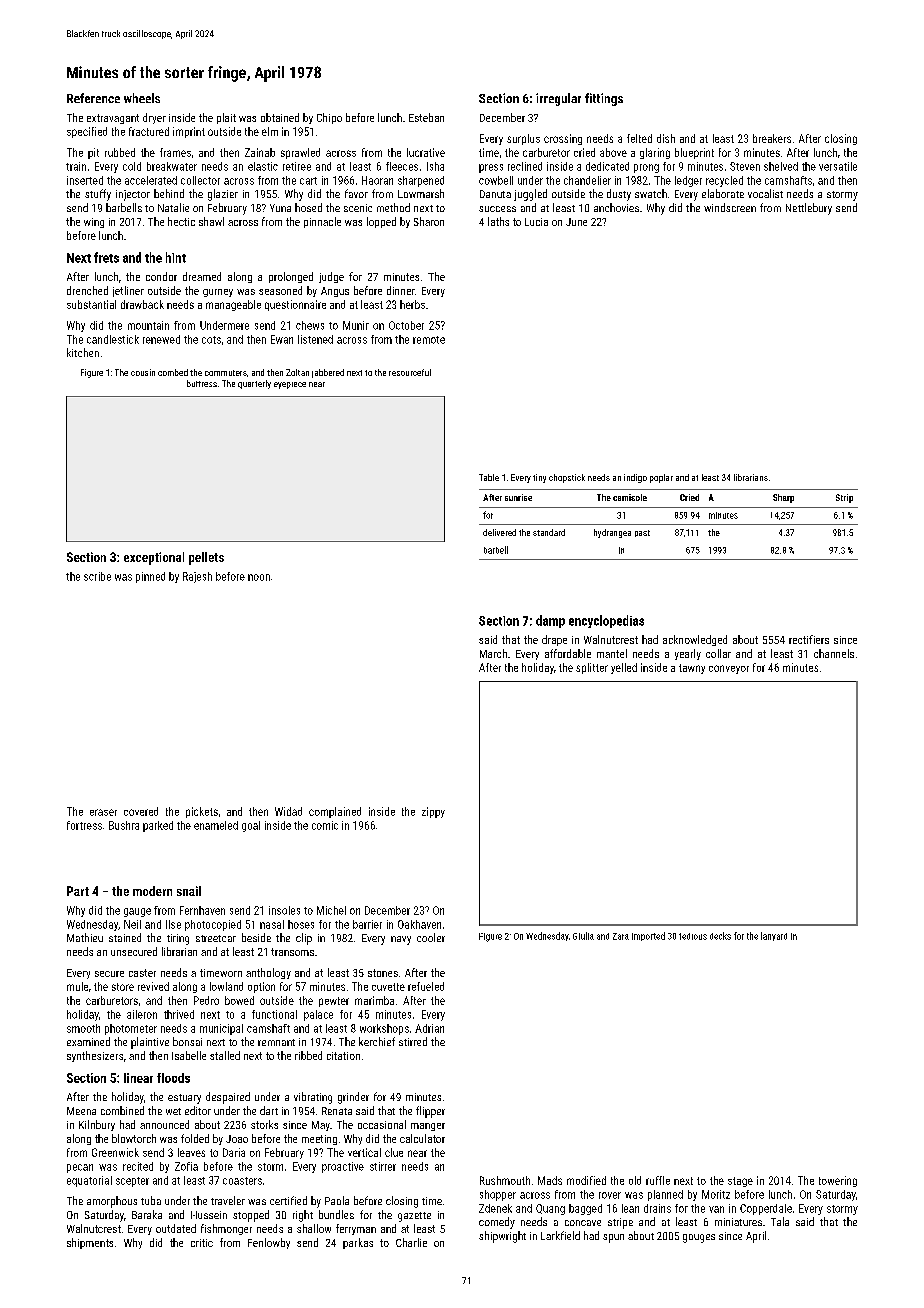 This image has width=924, height=1308. What do you see at coordinates (254, 384) in the image?
I see `quarterly` at bounding box center [254, 384].
